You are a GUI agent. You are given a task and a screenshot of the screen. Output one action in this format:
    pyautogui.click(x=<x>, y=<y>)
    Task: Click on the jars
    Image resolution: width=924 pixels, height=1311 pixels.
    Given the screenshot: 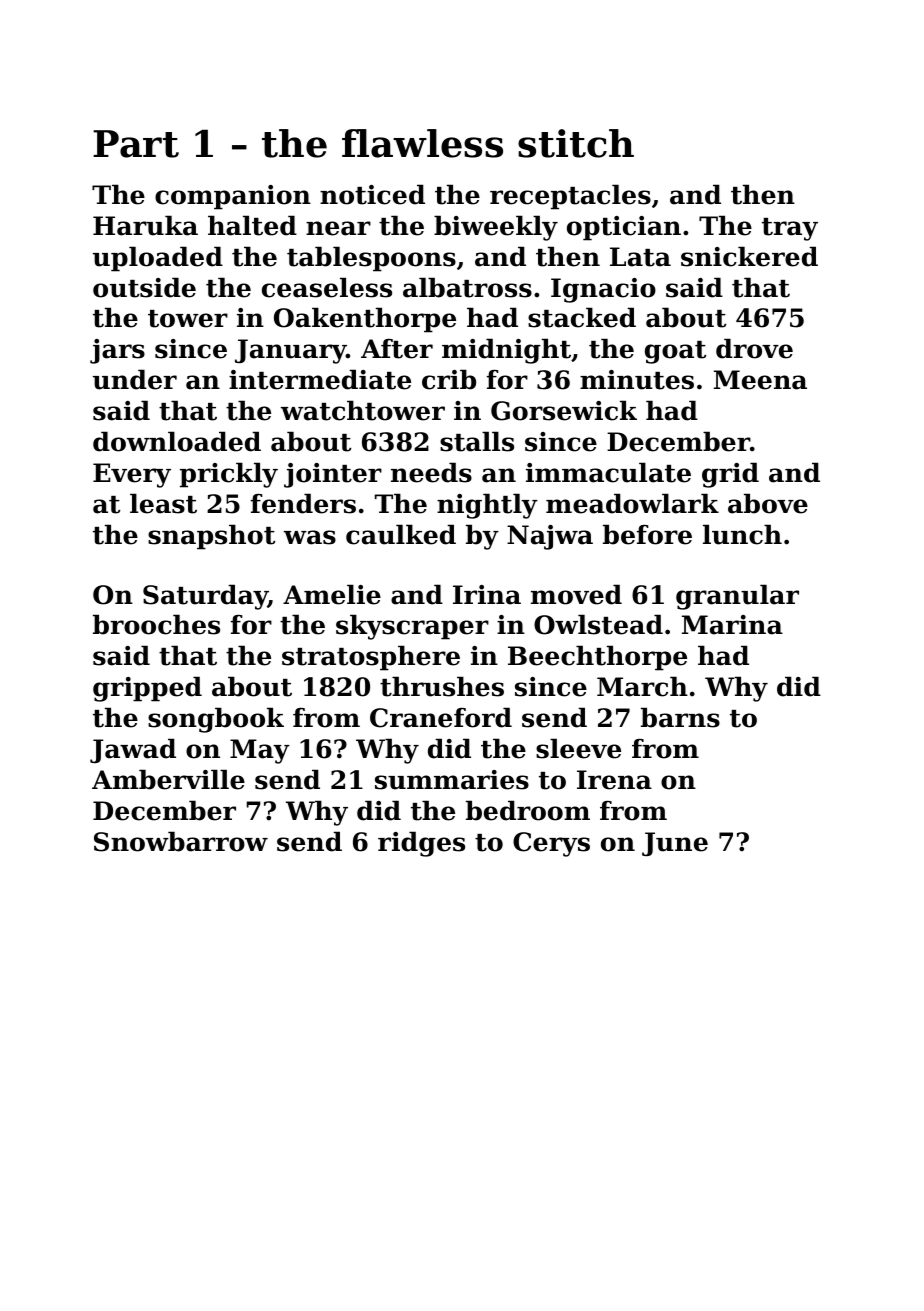 What is the action you would take?
    pyautogui.click(x=117, y=351)
